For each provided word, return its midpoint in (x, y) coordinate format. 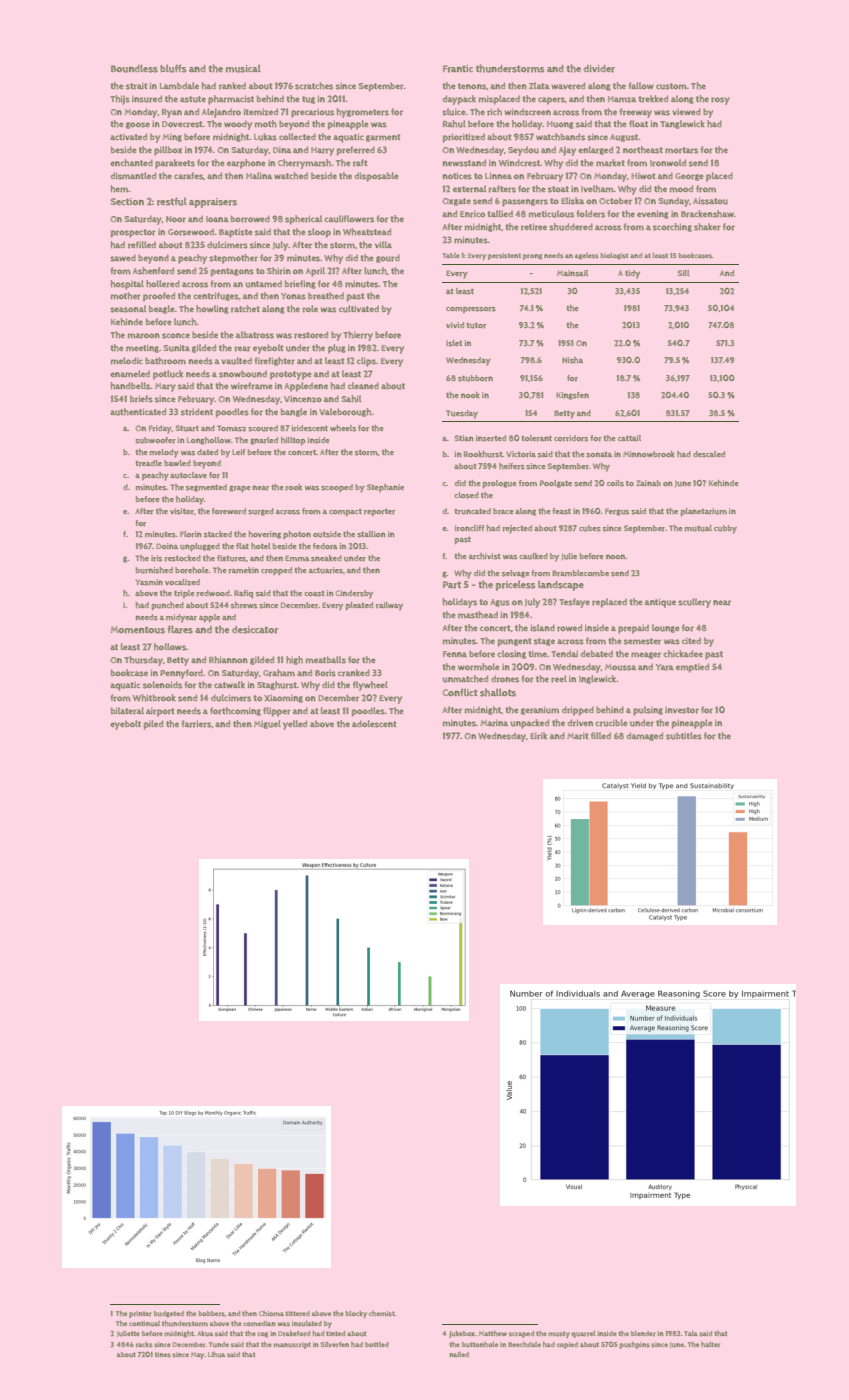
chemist (382, 1313)
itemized (261, 112)
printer (140, 1314)
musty (559, 1334)
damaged (645, 736)
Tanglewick (682, 124)
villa (383, 244)
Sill (684, 273)
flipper (277, 712)
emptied (692, 668)
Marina (494, 723)
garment (383, 138)
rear (243, 349)
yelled (295, 725)
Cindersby (354, 594)
